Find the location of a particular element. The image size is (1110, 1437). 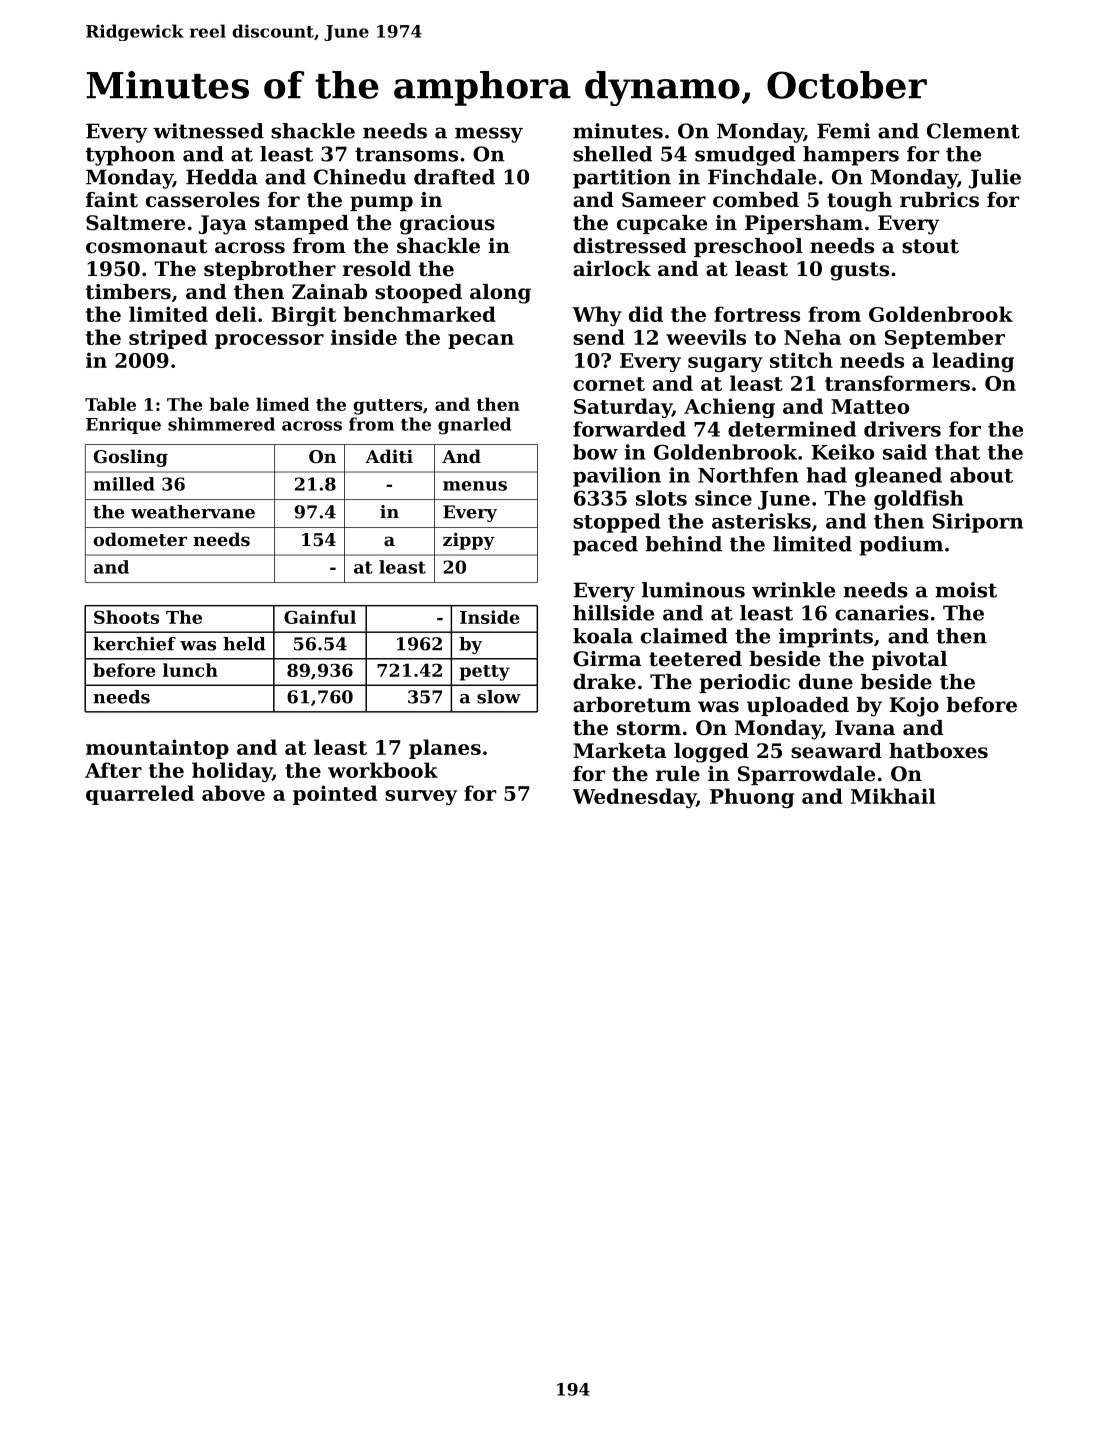

Shoots is located at coordinates (126, 617).
